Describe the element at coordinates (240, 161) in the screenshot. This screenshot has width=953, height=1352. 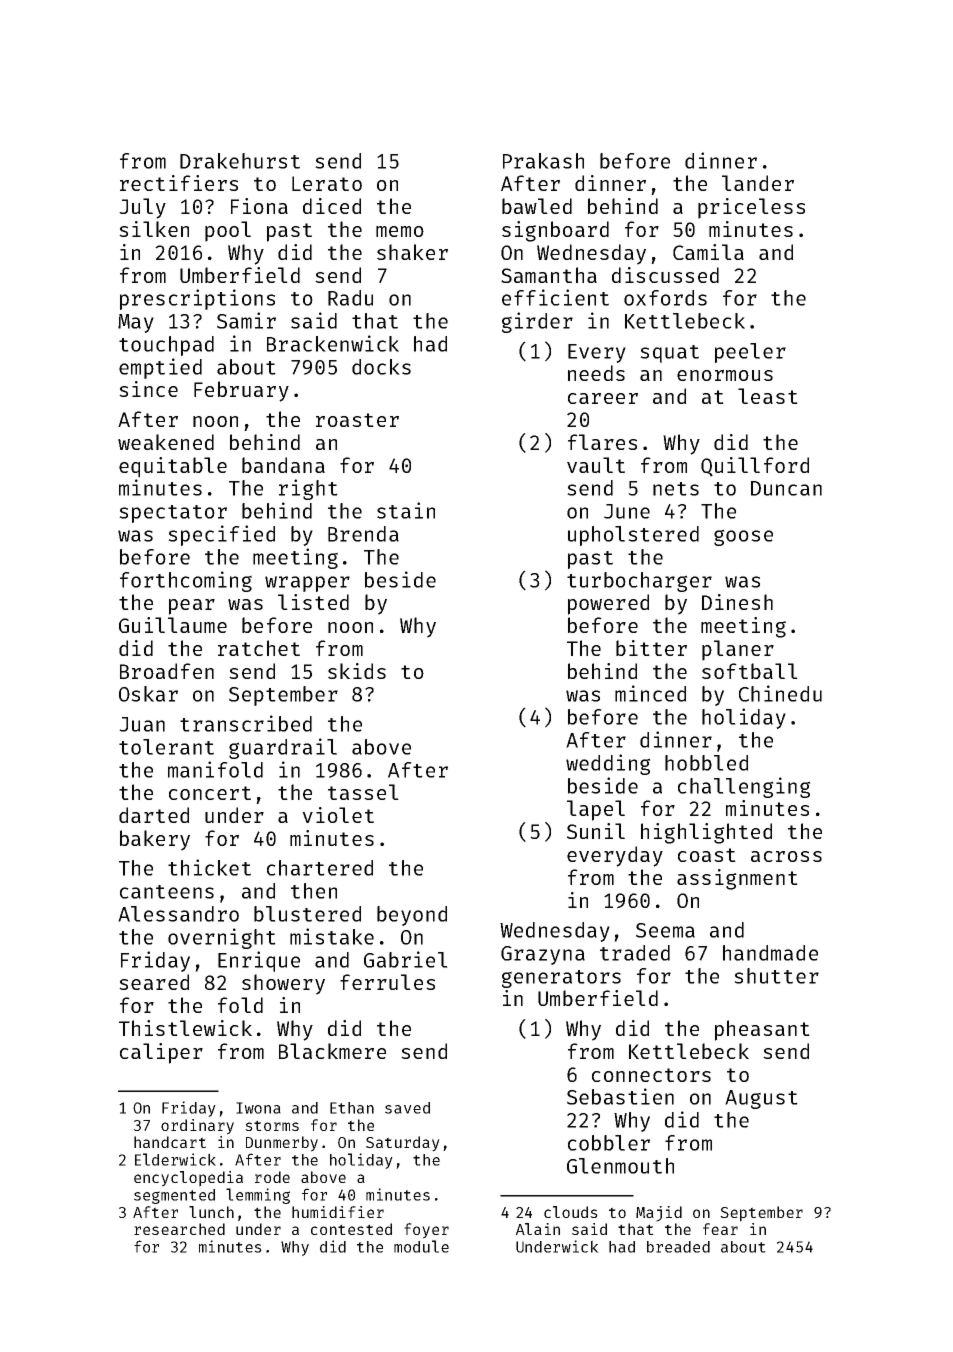
I see `Drakehurst` at that location.
